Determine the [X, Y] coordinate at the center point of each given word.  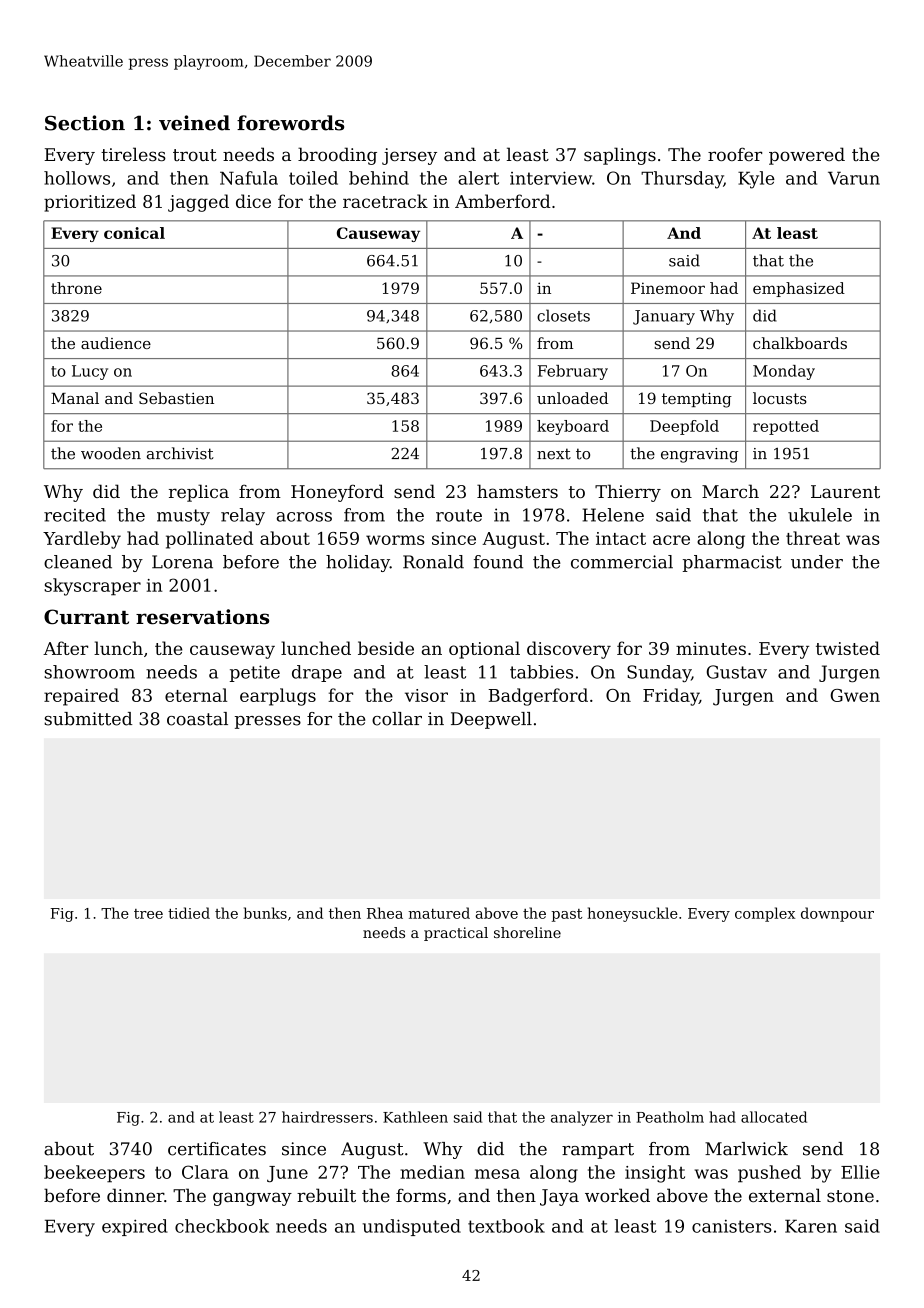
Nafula [249, 178]
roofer [735, 154]
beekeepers [94, 1174]
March [730, 491]
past [566, 915]
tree [148, 914]
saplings [620, 156]
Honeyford [337, 493]
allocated [774, 1117]
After [65, 648]
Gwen [855, 695]
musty [183, 517]
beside [386, 648]
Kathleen [415, 1117]
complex [765, 914]
